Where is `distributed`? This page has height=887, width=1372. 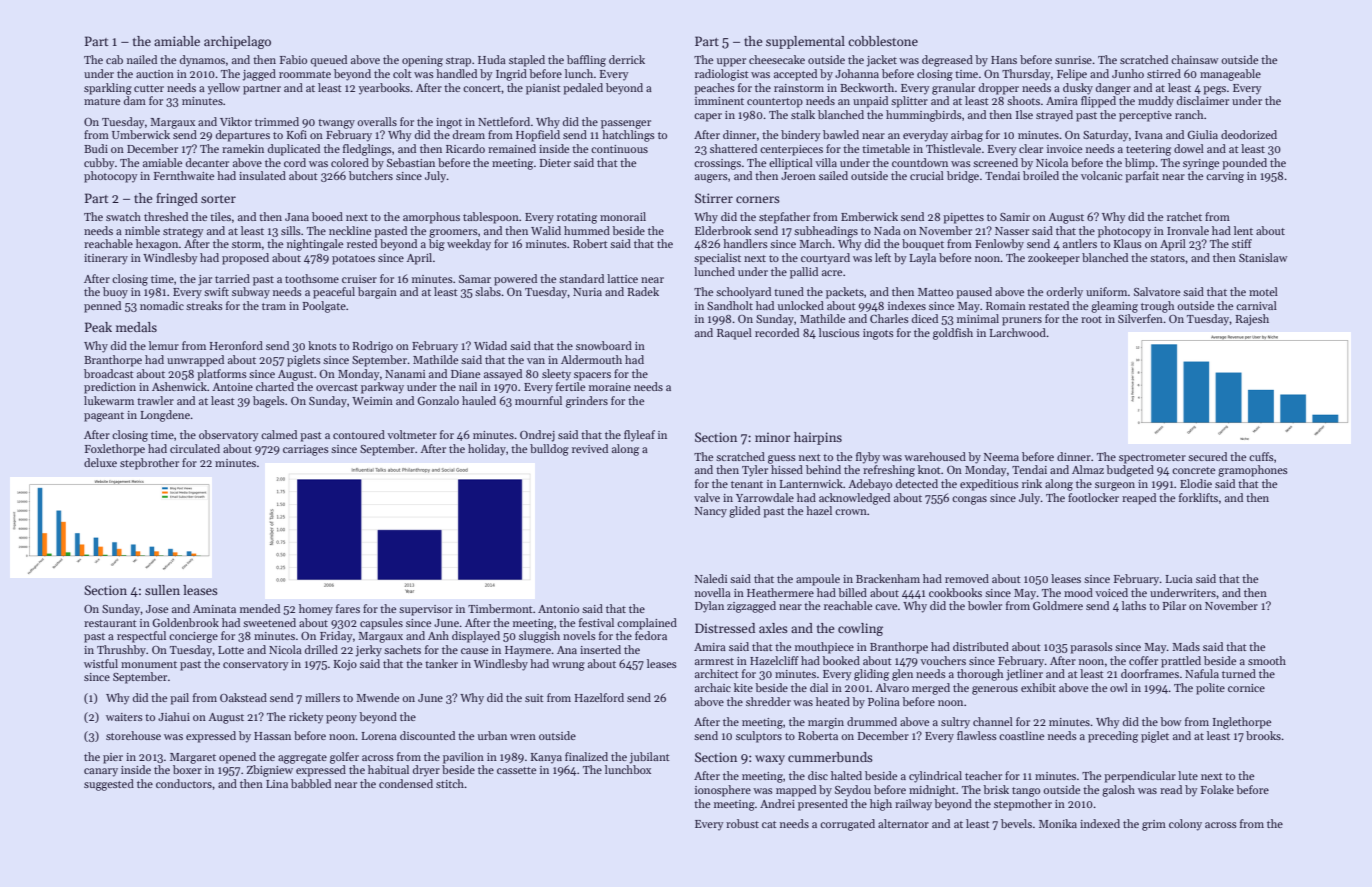 distributed is located at coordinates (981, 646).
